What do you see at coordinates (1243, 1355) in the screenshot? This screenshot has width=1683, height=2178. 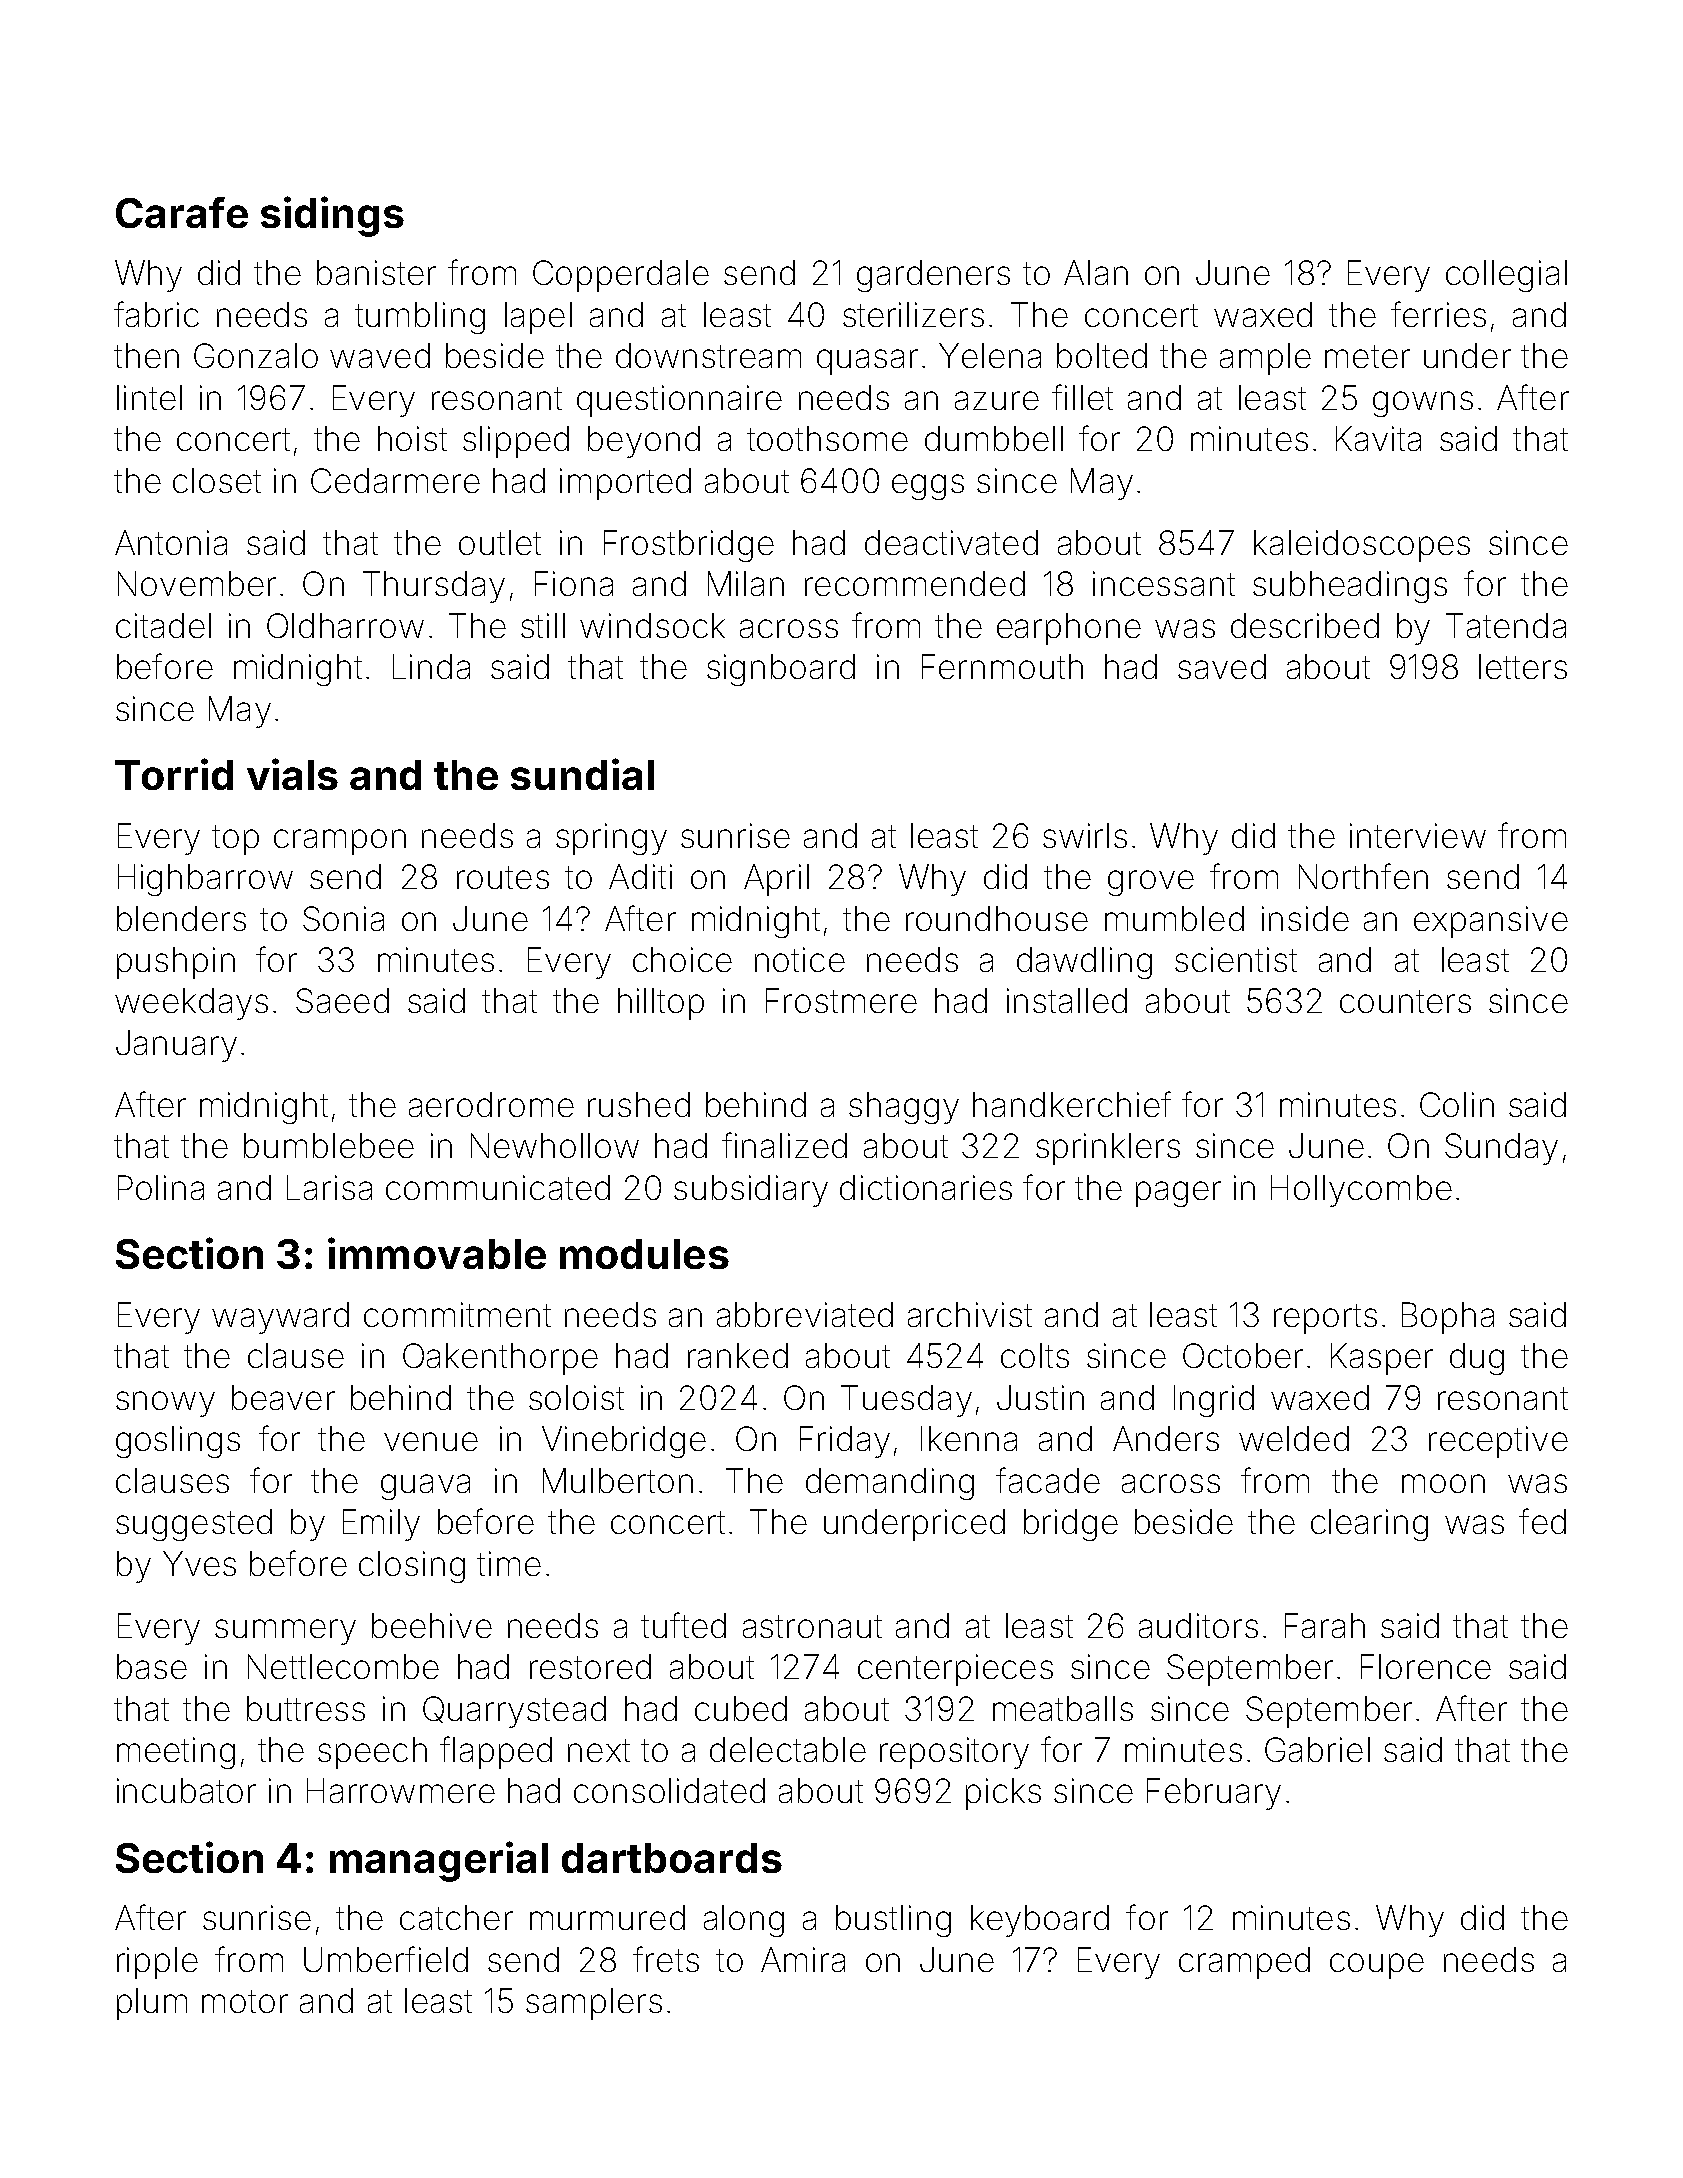 I see `October` at bounding box center [1243, 1355].
